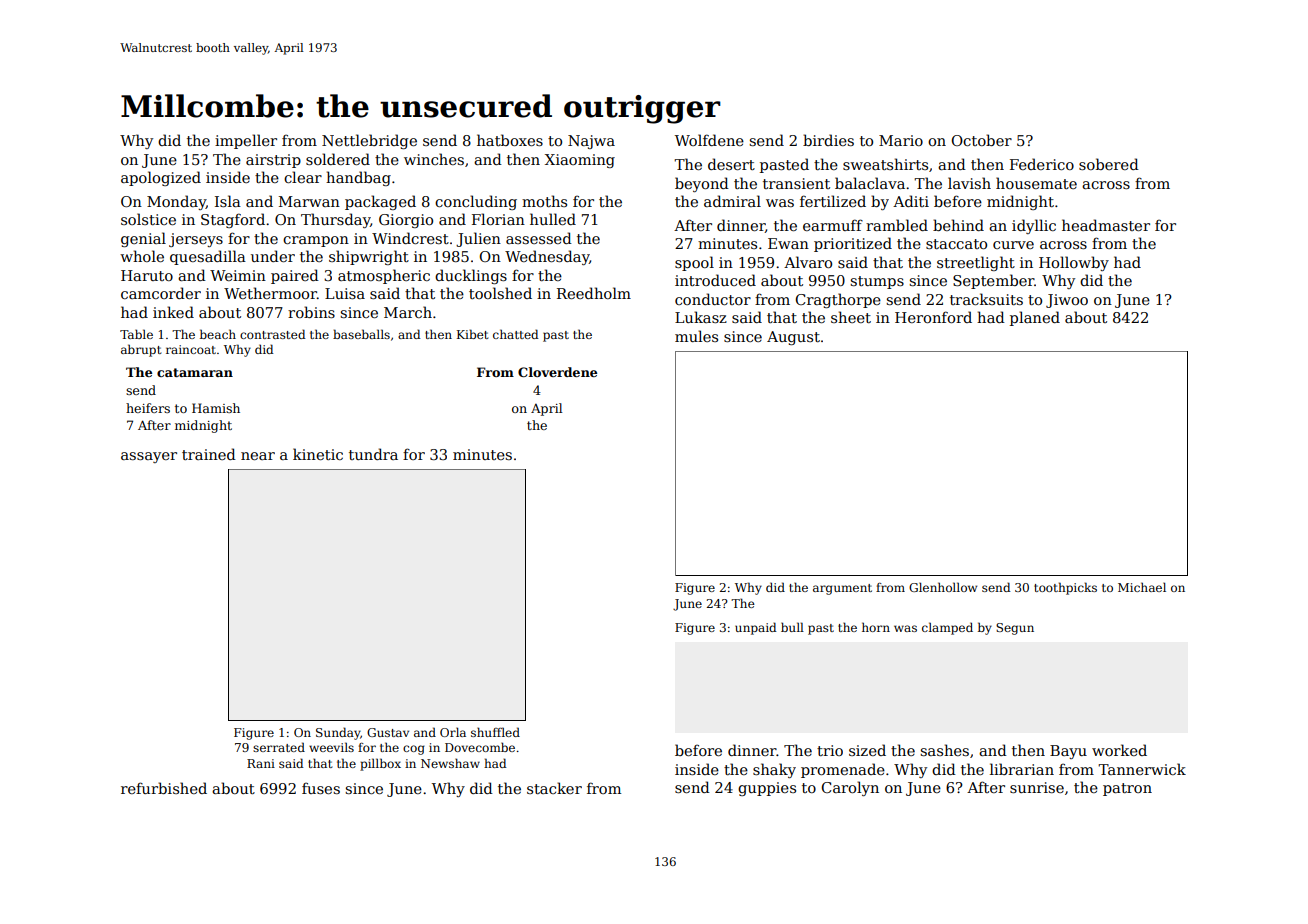  Describe the element at coordinates (373, 454) in the screenshot. I see `tundra` at that location.
